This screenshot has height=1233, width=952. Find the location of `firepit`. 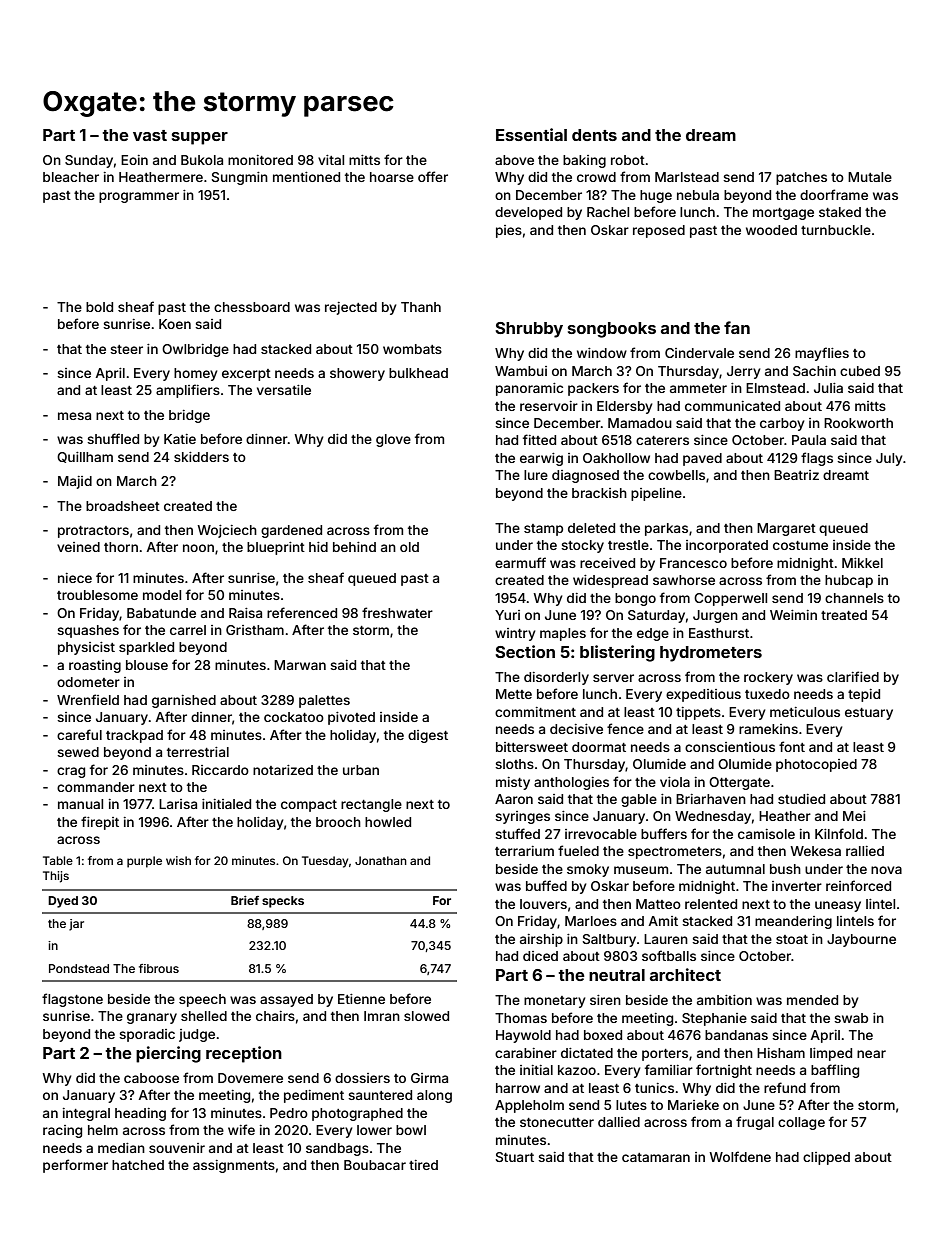

firepit is located at coordinates (100, 823).
